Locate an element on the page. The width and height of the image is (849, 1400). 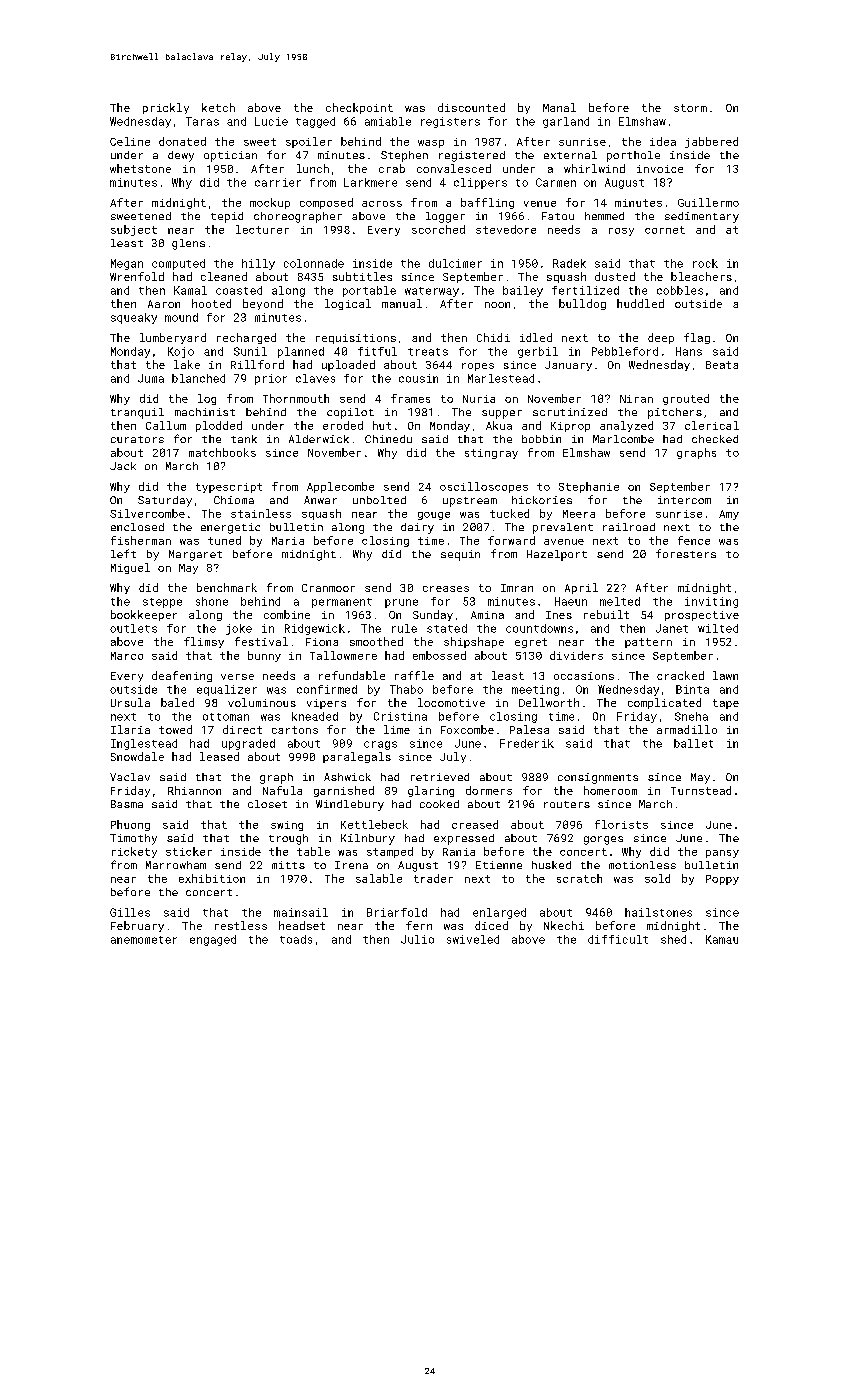
coasted is located at coordinates (239, 290).
